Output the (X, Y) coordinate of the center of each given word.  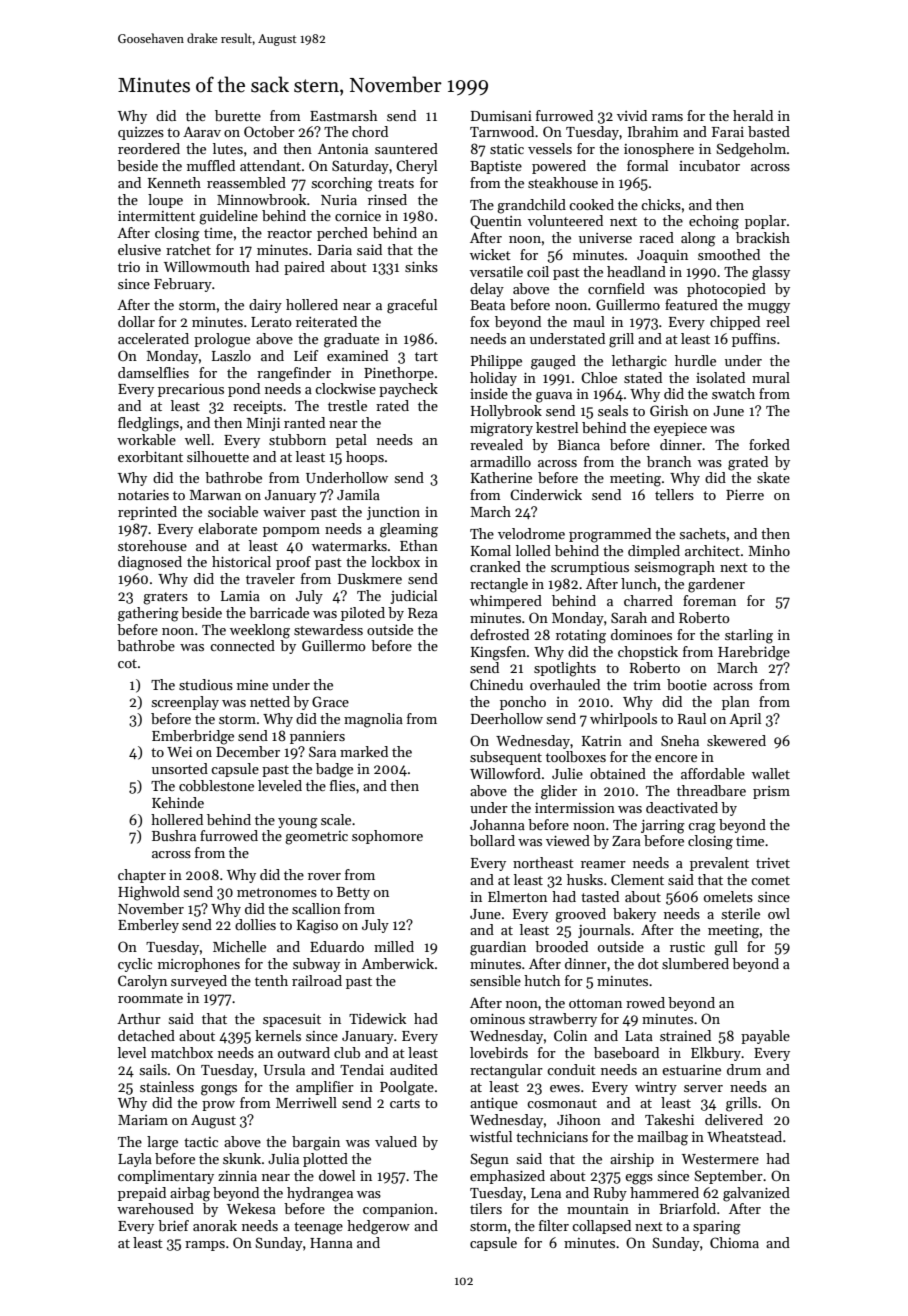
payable (765, 1037)
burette (238, 115)
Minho (769, 550)
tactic (201, 1142)
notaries (143, 495)
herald (753, 115)
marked (364, 751)
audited (414, 1069)
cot (127, 663)
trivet (773, 863)
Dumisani (501, 116)
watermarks (349, 545)
